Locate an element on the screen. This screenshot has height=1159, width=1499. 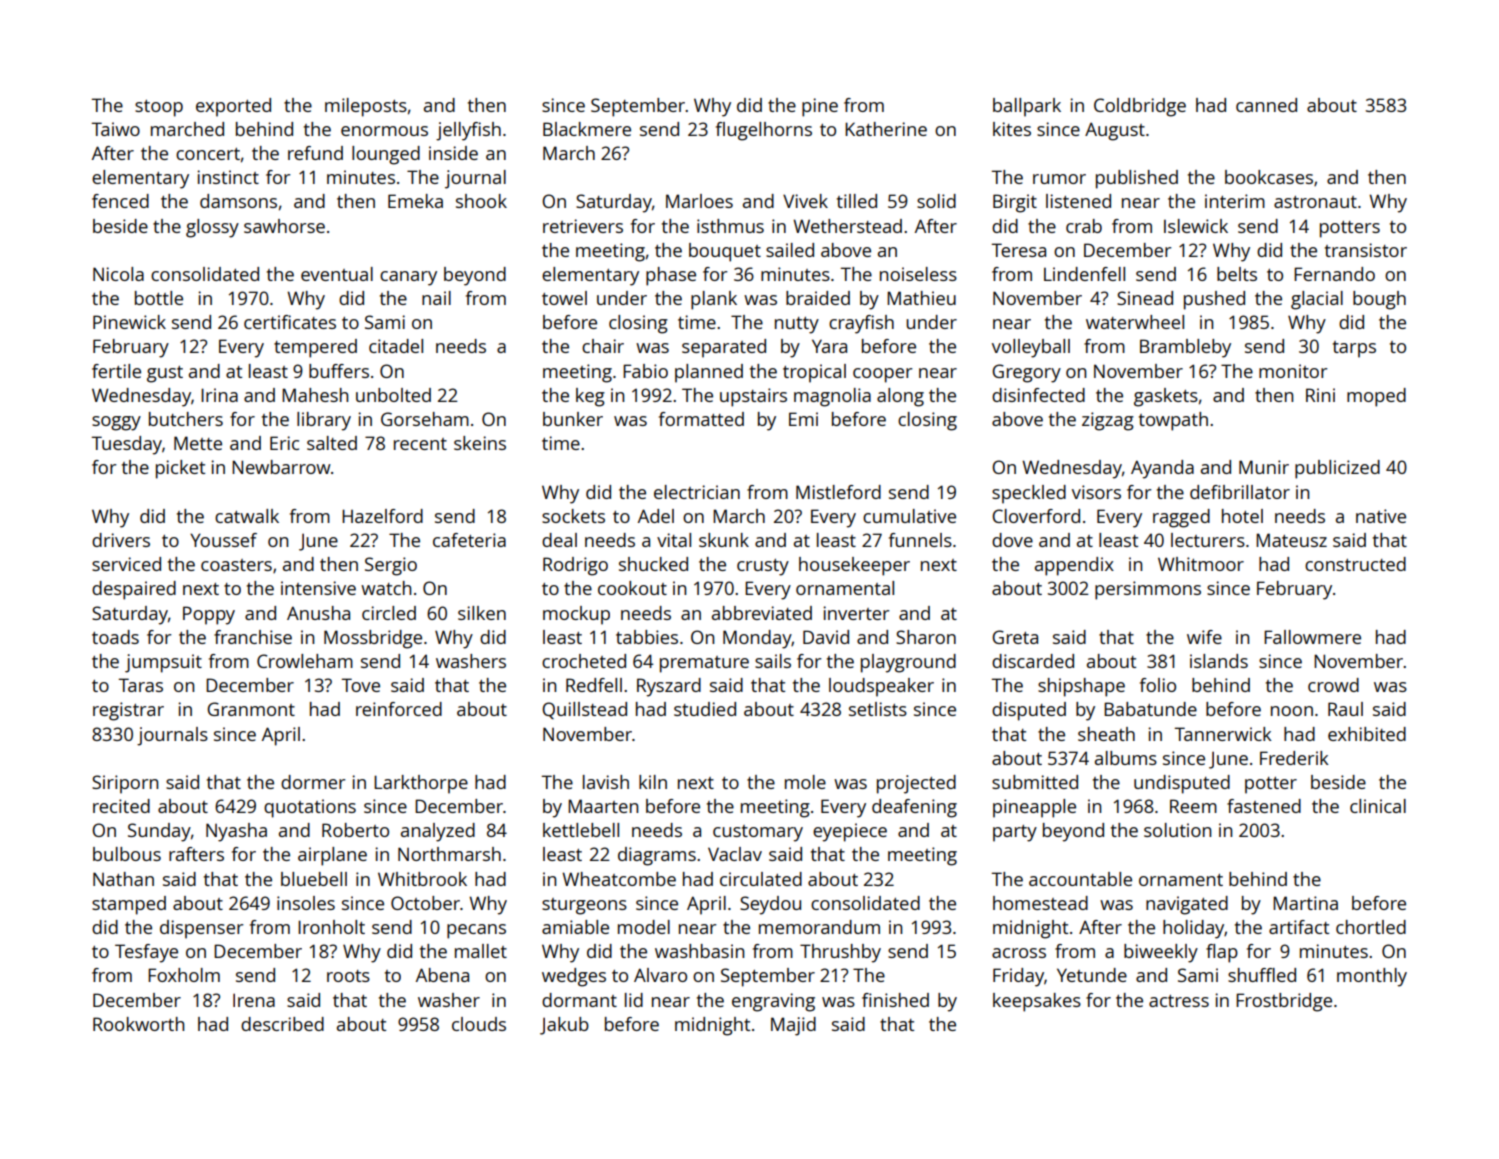
abbreviated is located at coordinates (762, 613).
